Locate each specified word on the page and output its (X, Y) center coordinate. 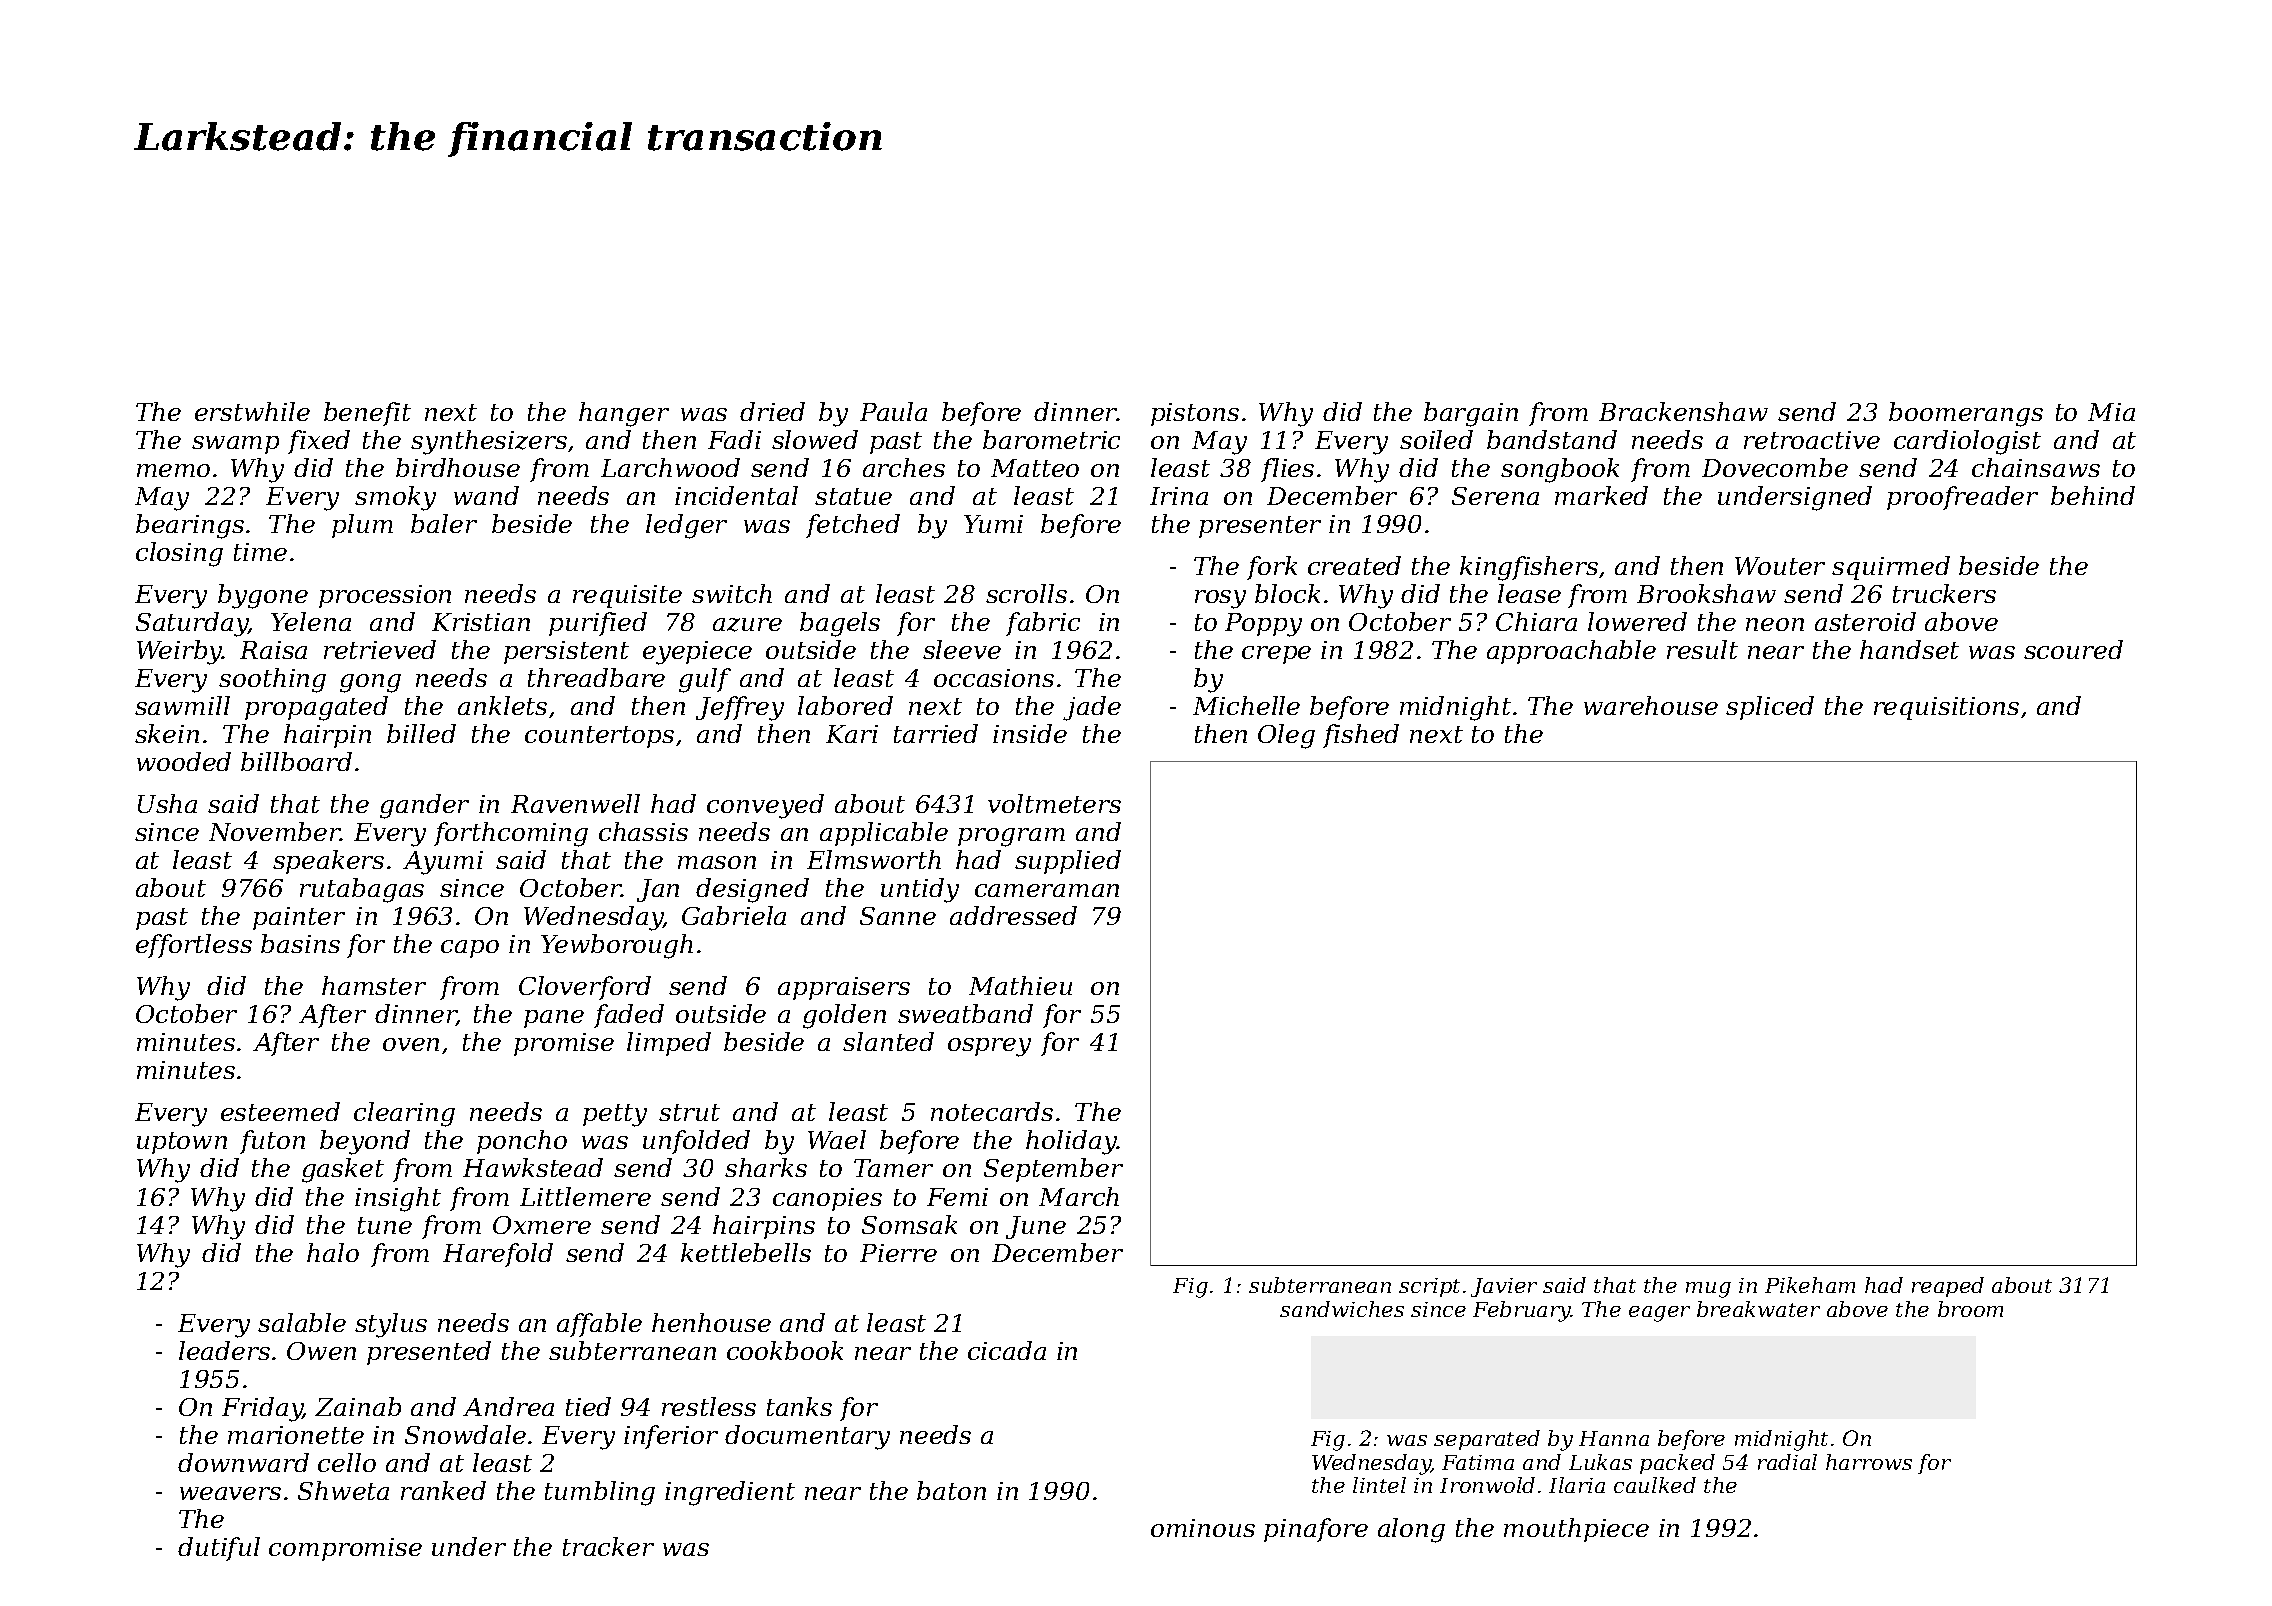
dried (772, 411)
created (1354, 565)
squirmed (1891, 568)
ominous (1203, 1528)
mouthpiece (1576, 1530)
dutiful (219, 1549)
